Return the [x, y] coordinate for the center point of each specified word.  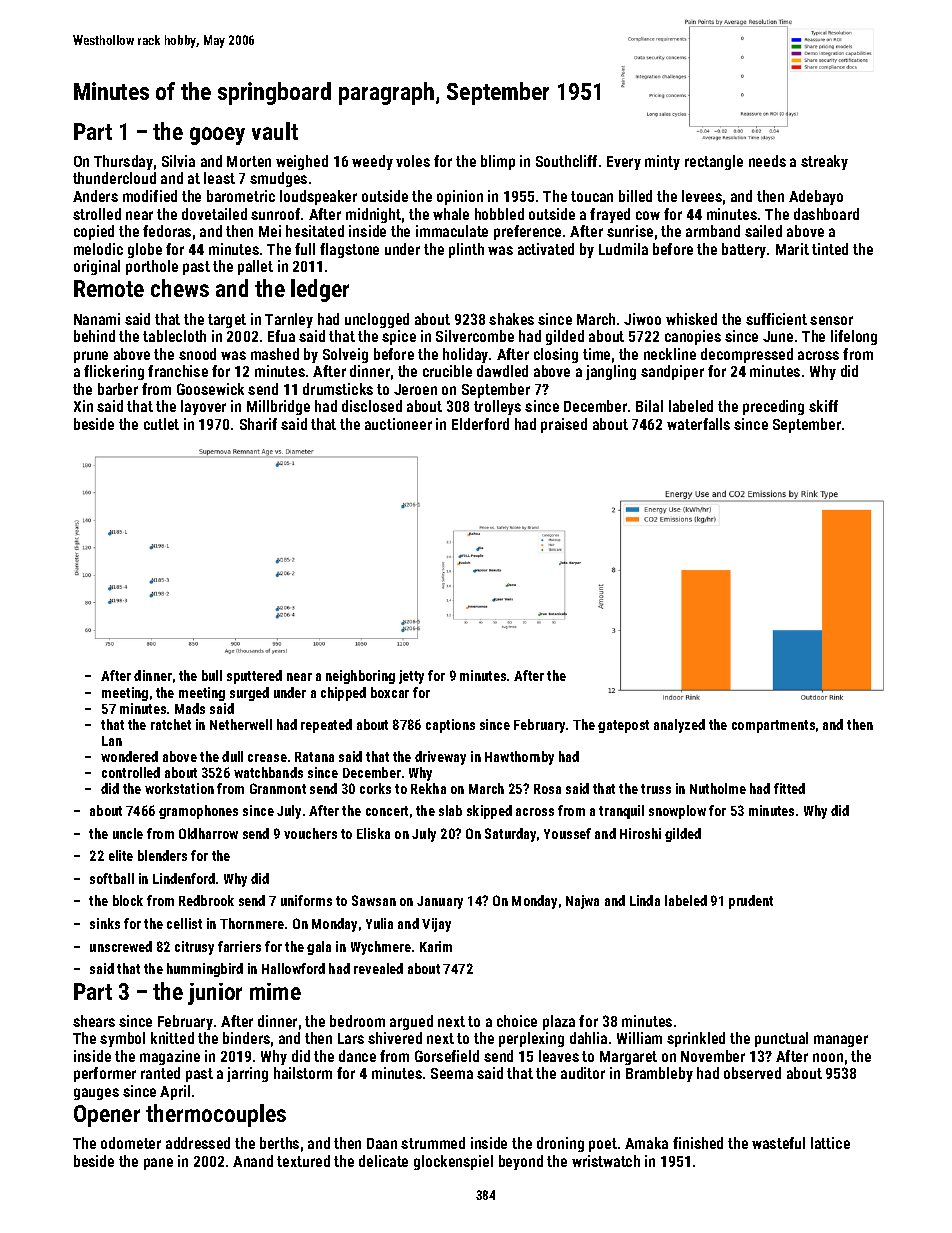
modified [150, 196]
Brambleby [659, 1074]
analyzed [679, 726]
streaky [824, 162]
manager [841, 1041]
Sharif [258, 424]
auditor [583, 1073]
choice [517, 1021]
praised [564, 425]
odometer [131, 1143]
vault [275, 131]
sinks [105, 923]
